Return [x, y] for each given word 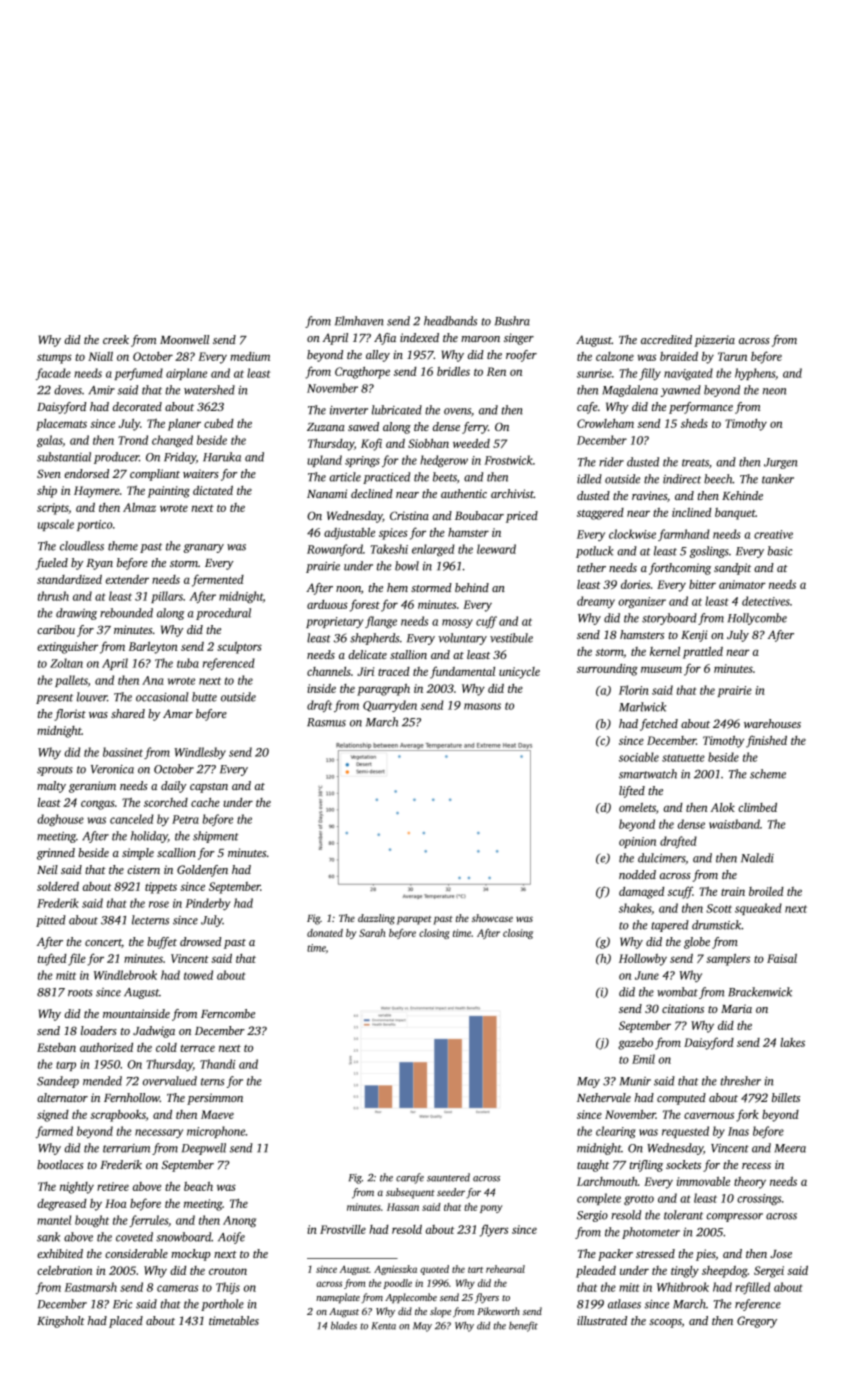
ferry [475, 428]
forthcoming [680, 569]
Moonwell [184, 339]
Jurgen [780, 463]
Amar [178, 713]
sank [48, 1237]
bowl [407, 566]
